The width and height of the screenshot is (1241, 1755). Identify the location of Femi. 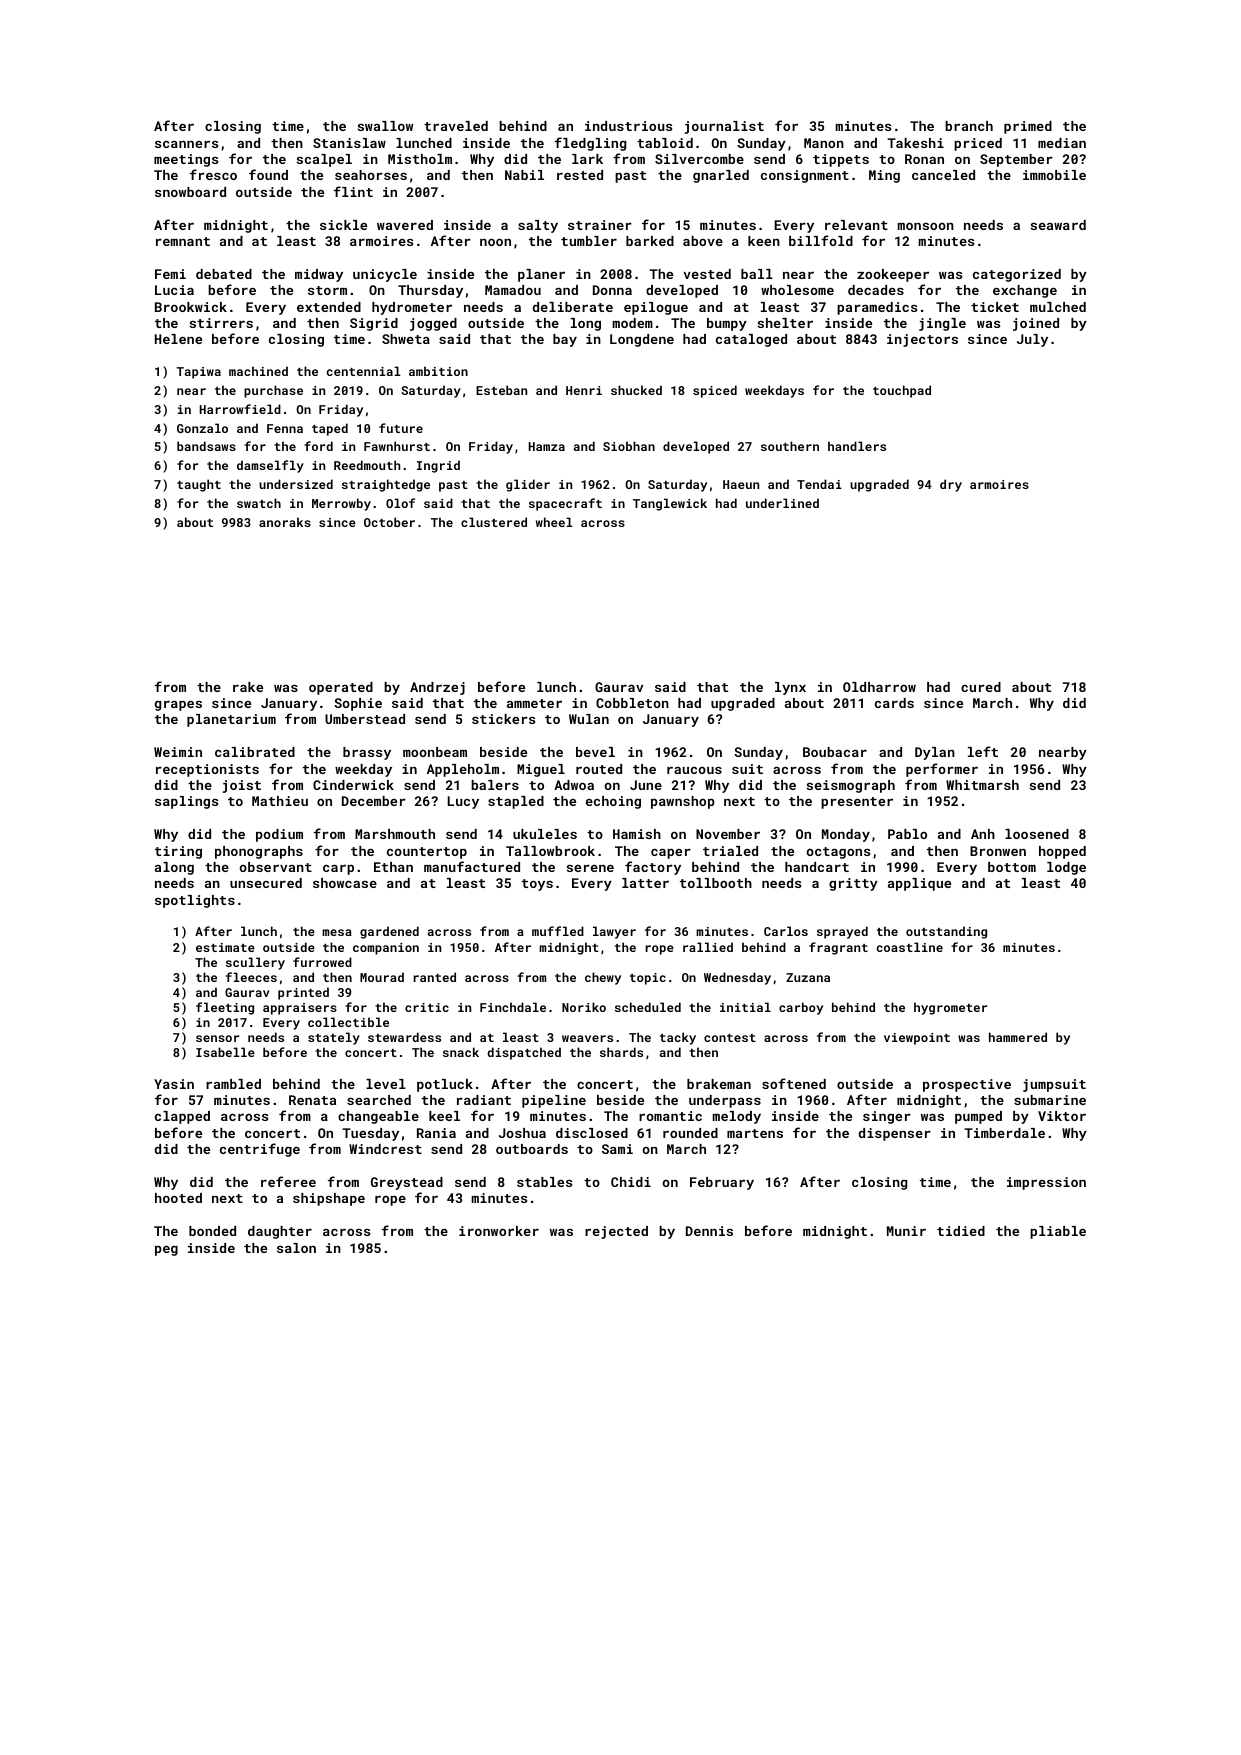
(170, 274).
